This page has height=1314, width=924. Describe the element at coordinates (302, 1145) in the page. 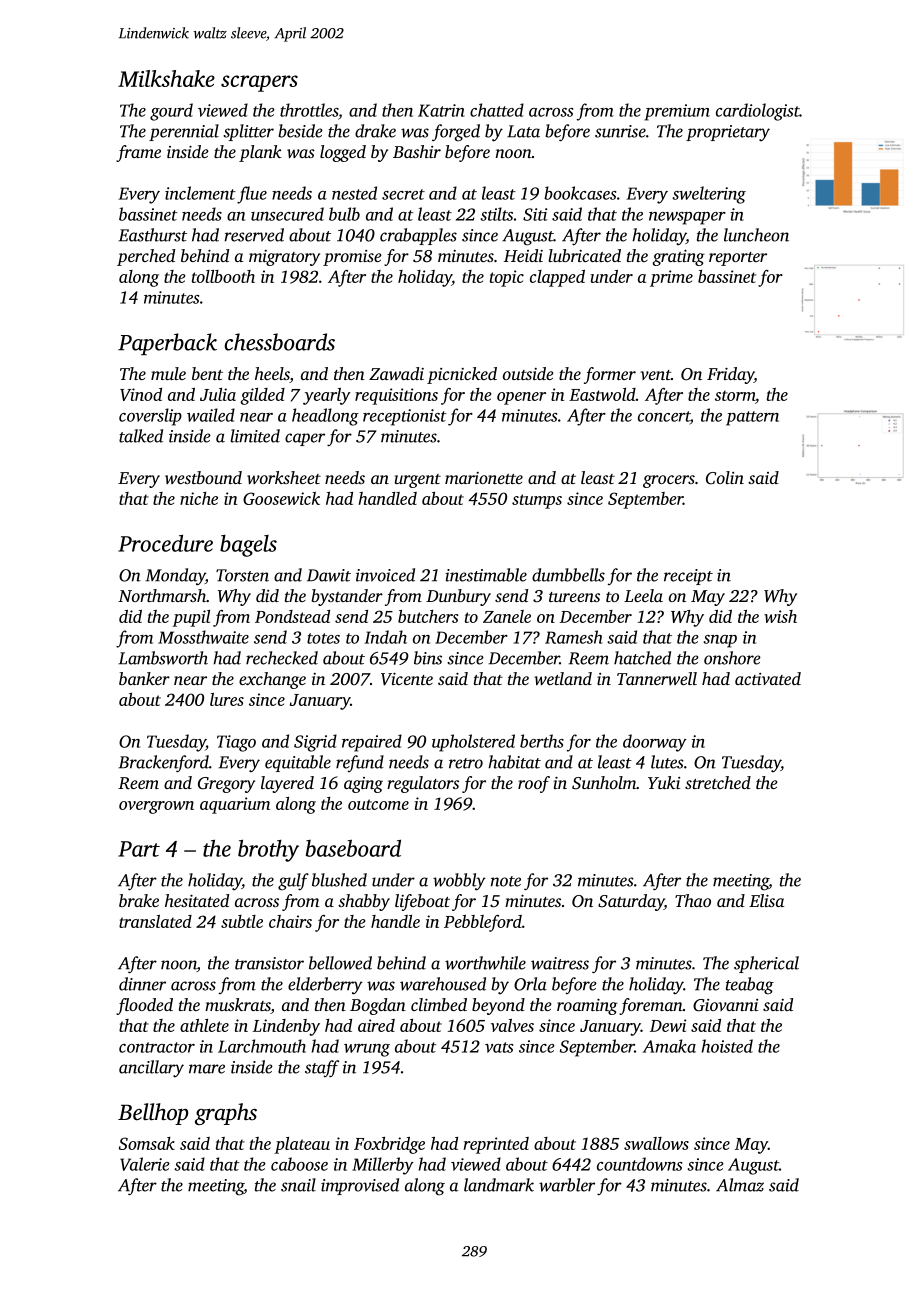

I see `plateau` at that location.
